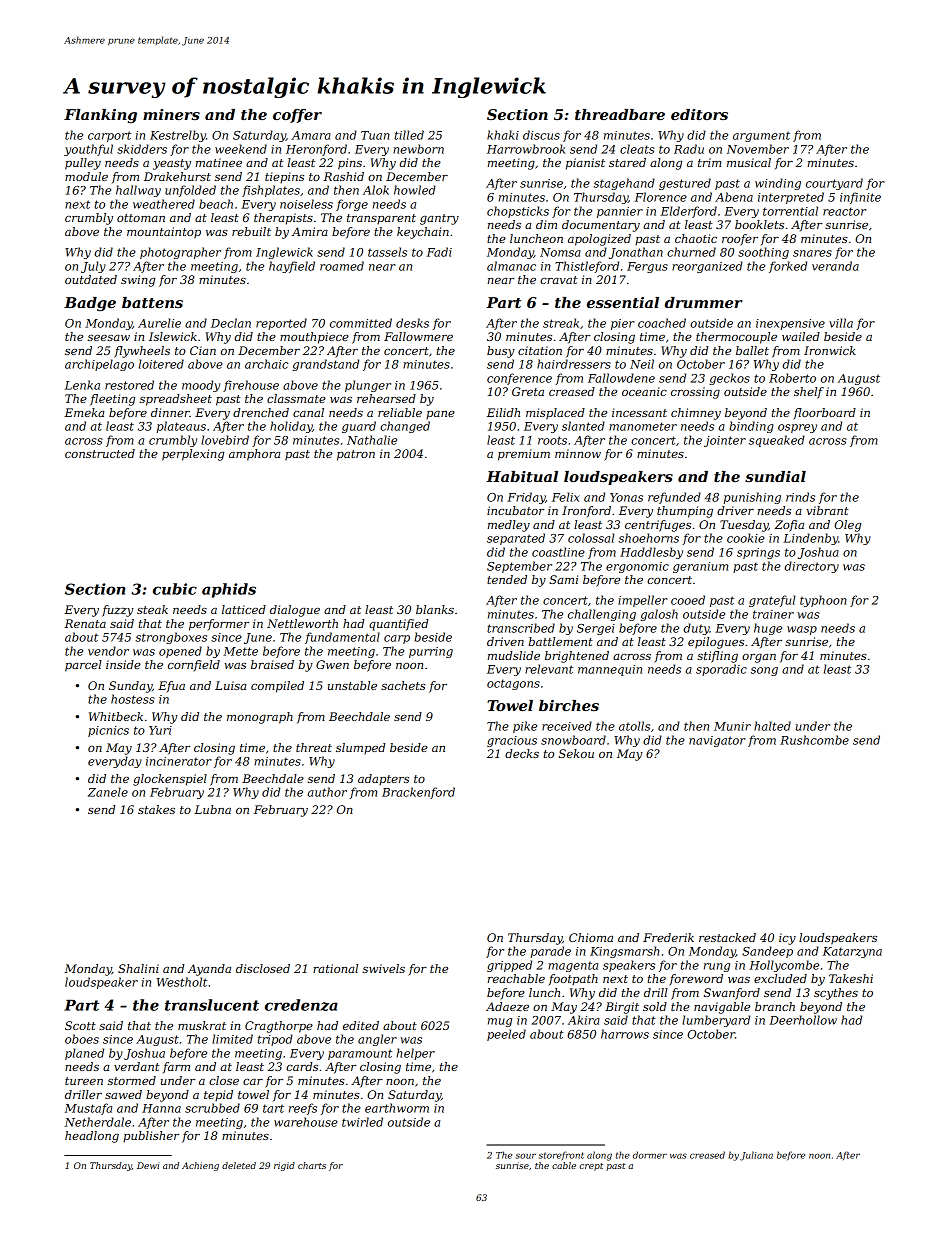  What do you see at coordinates (142, 352) in the screenshot?
I see `flywheels` at bounding box center [142, 352].
